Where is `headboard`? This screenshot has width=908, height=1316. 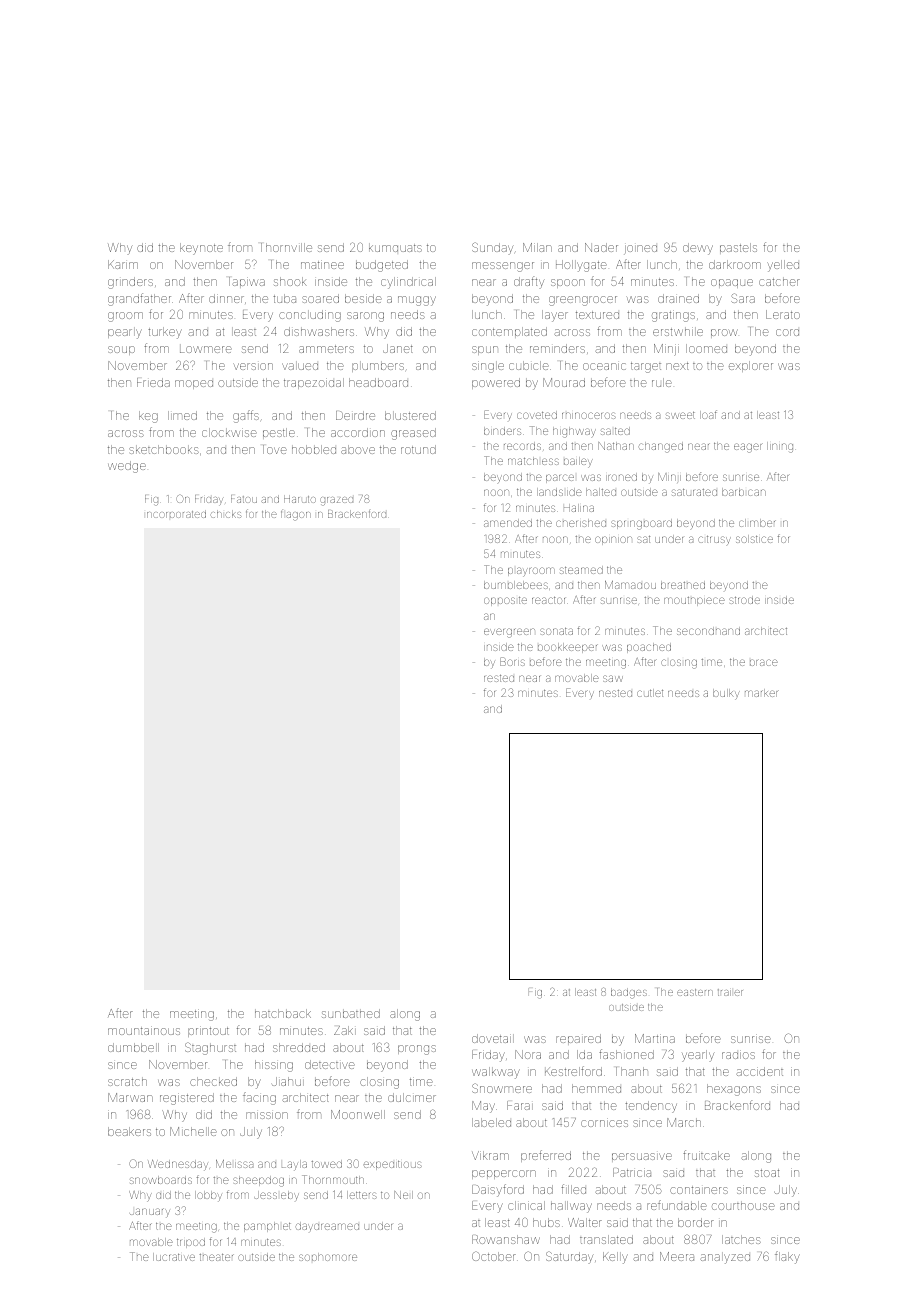 headboard is located at coordinates (378, 382).
